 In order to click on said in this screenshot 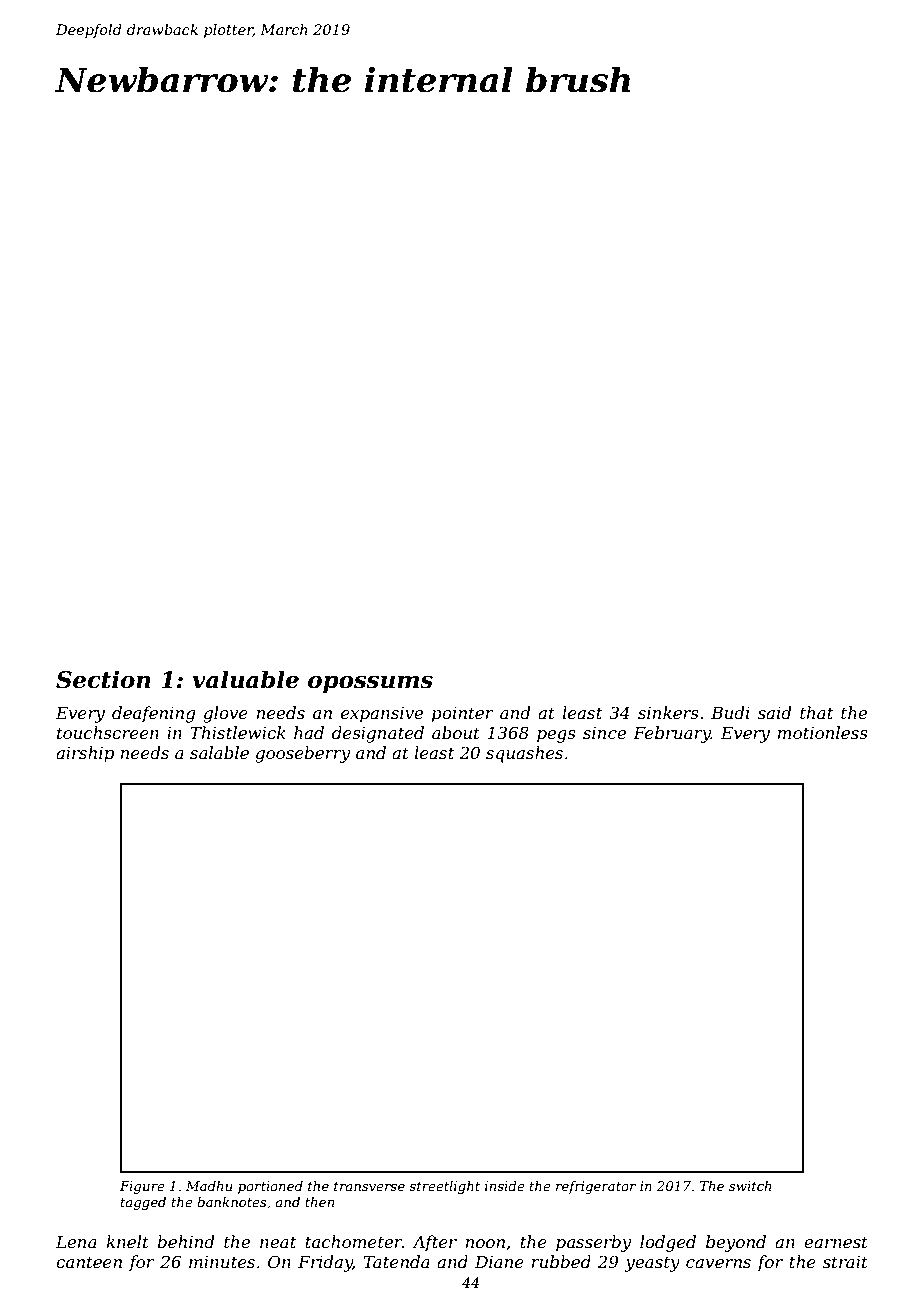, I will do `click(774, 712)`.
